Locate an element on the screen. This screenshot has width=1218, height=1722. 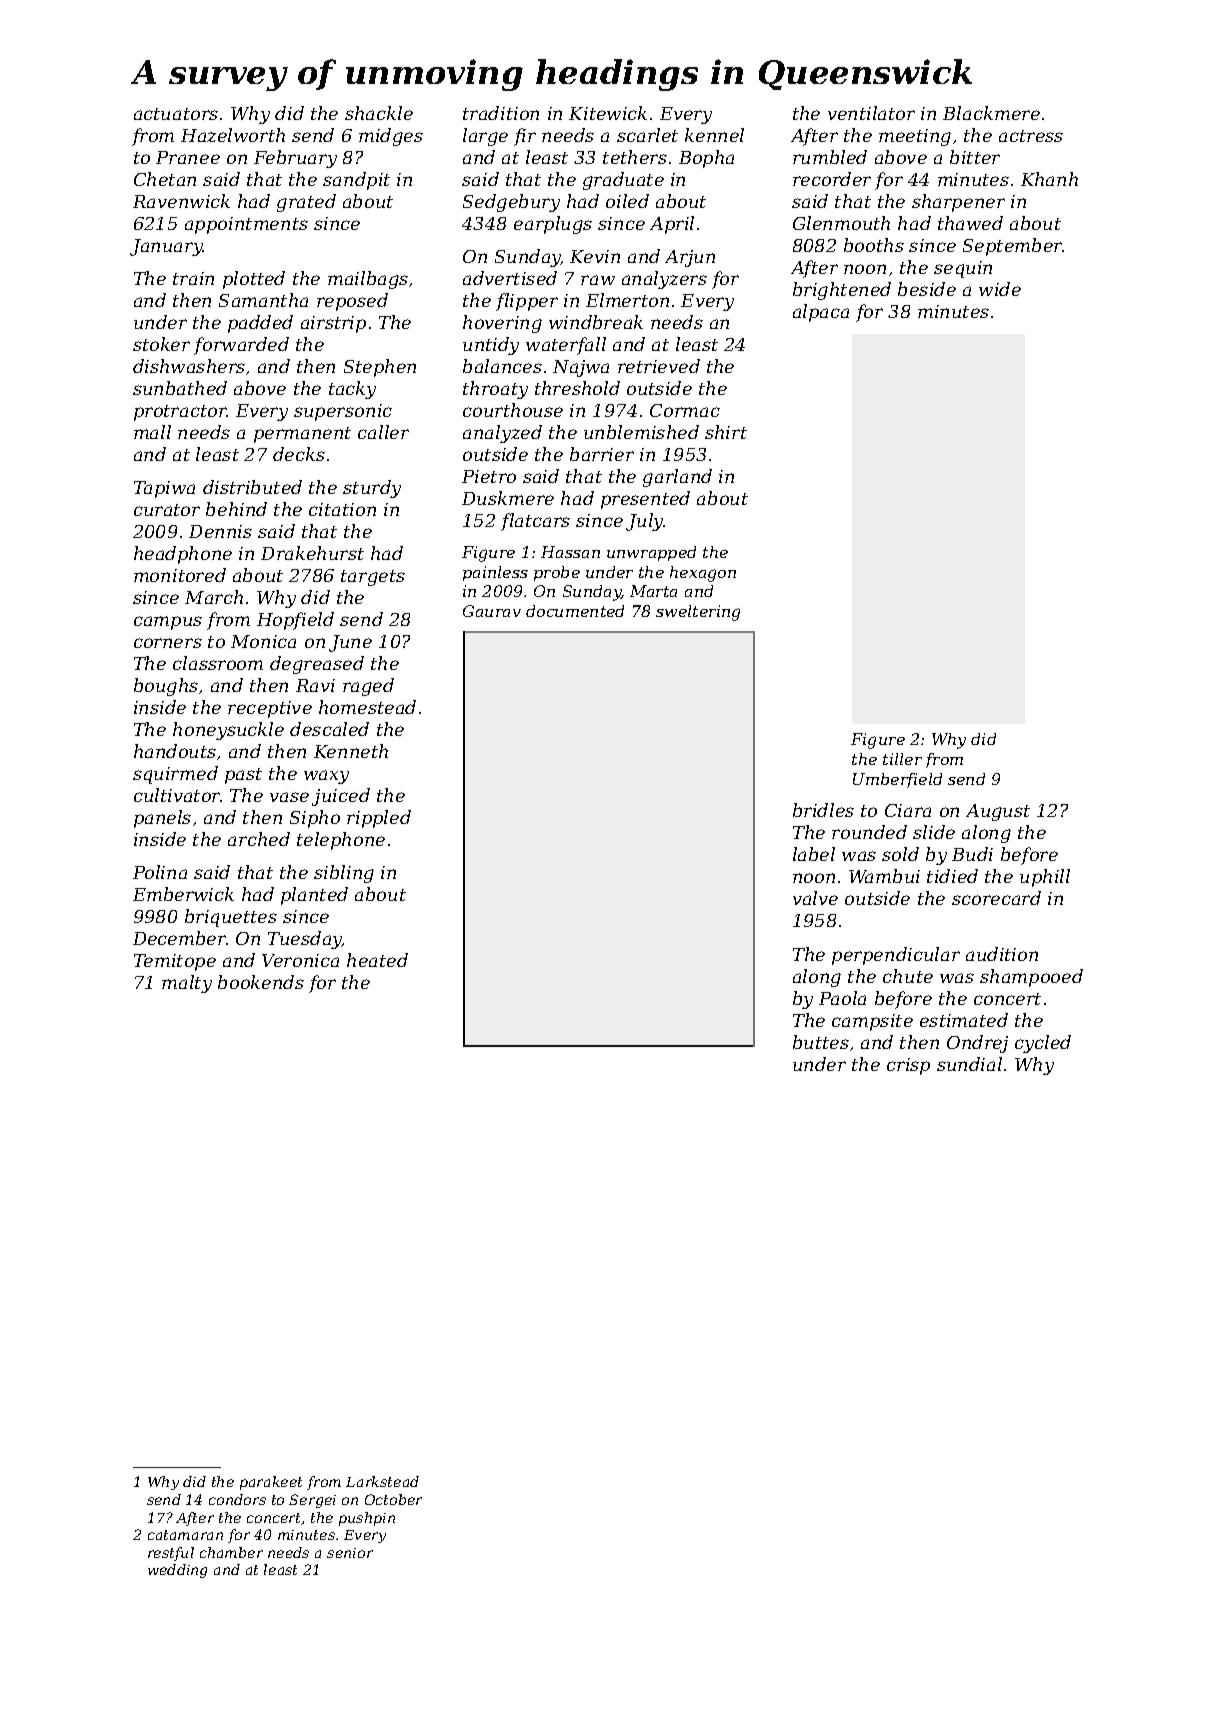
forwarded is located at coordinates (241, 346).
